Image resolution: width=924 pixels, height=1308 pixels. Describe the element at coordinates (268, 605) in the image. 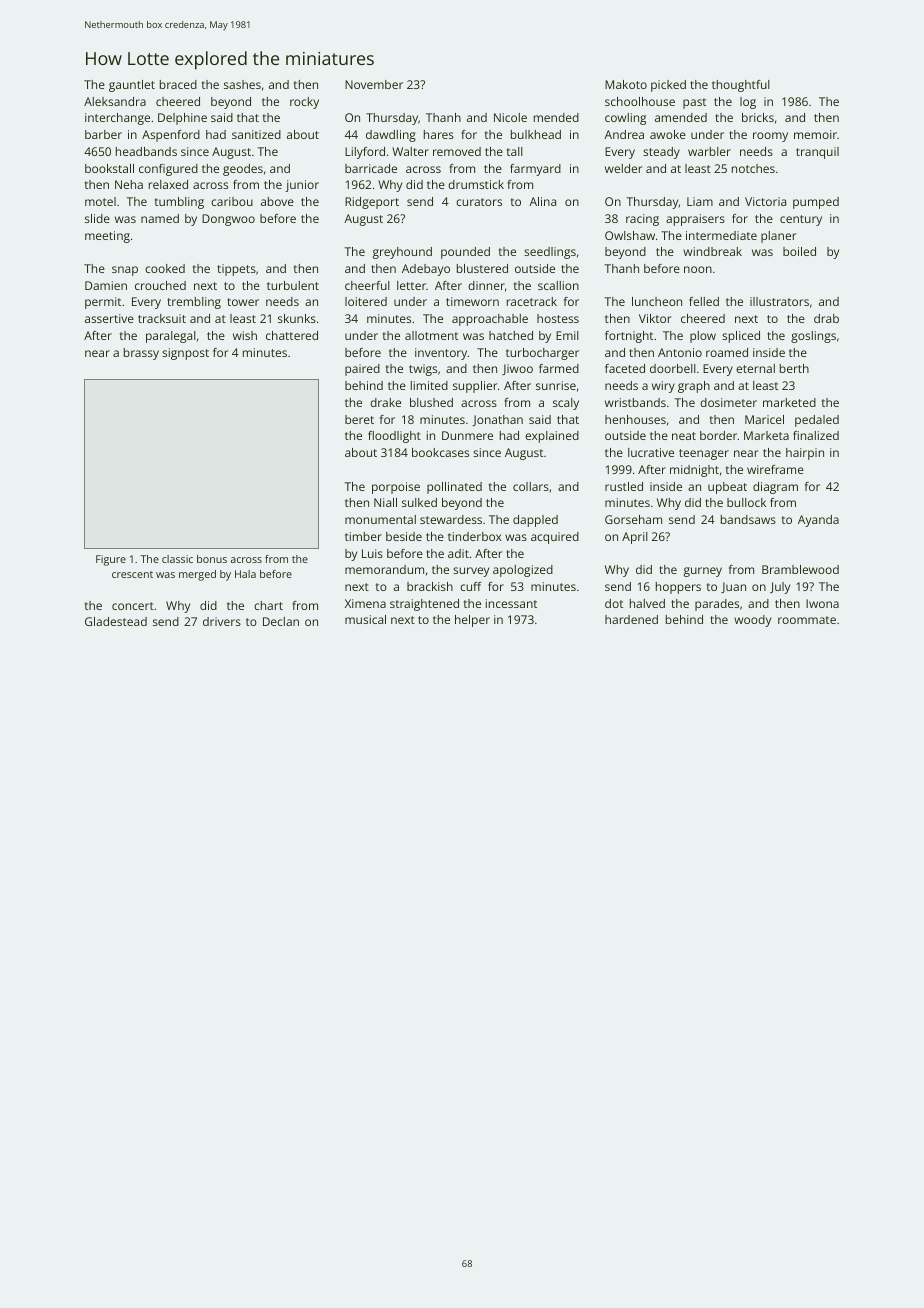

I see `chart` at that location.
